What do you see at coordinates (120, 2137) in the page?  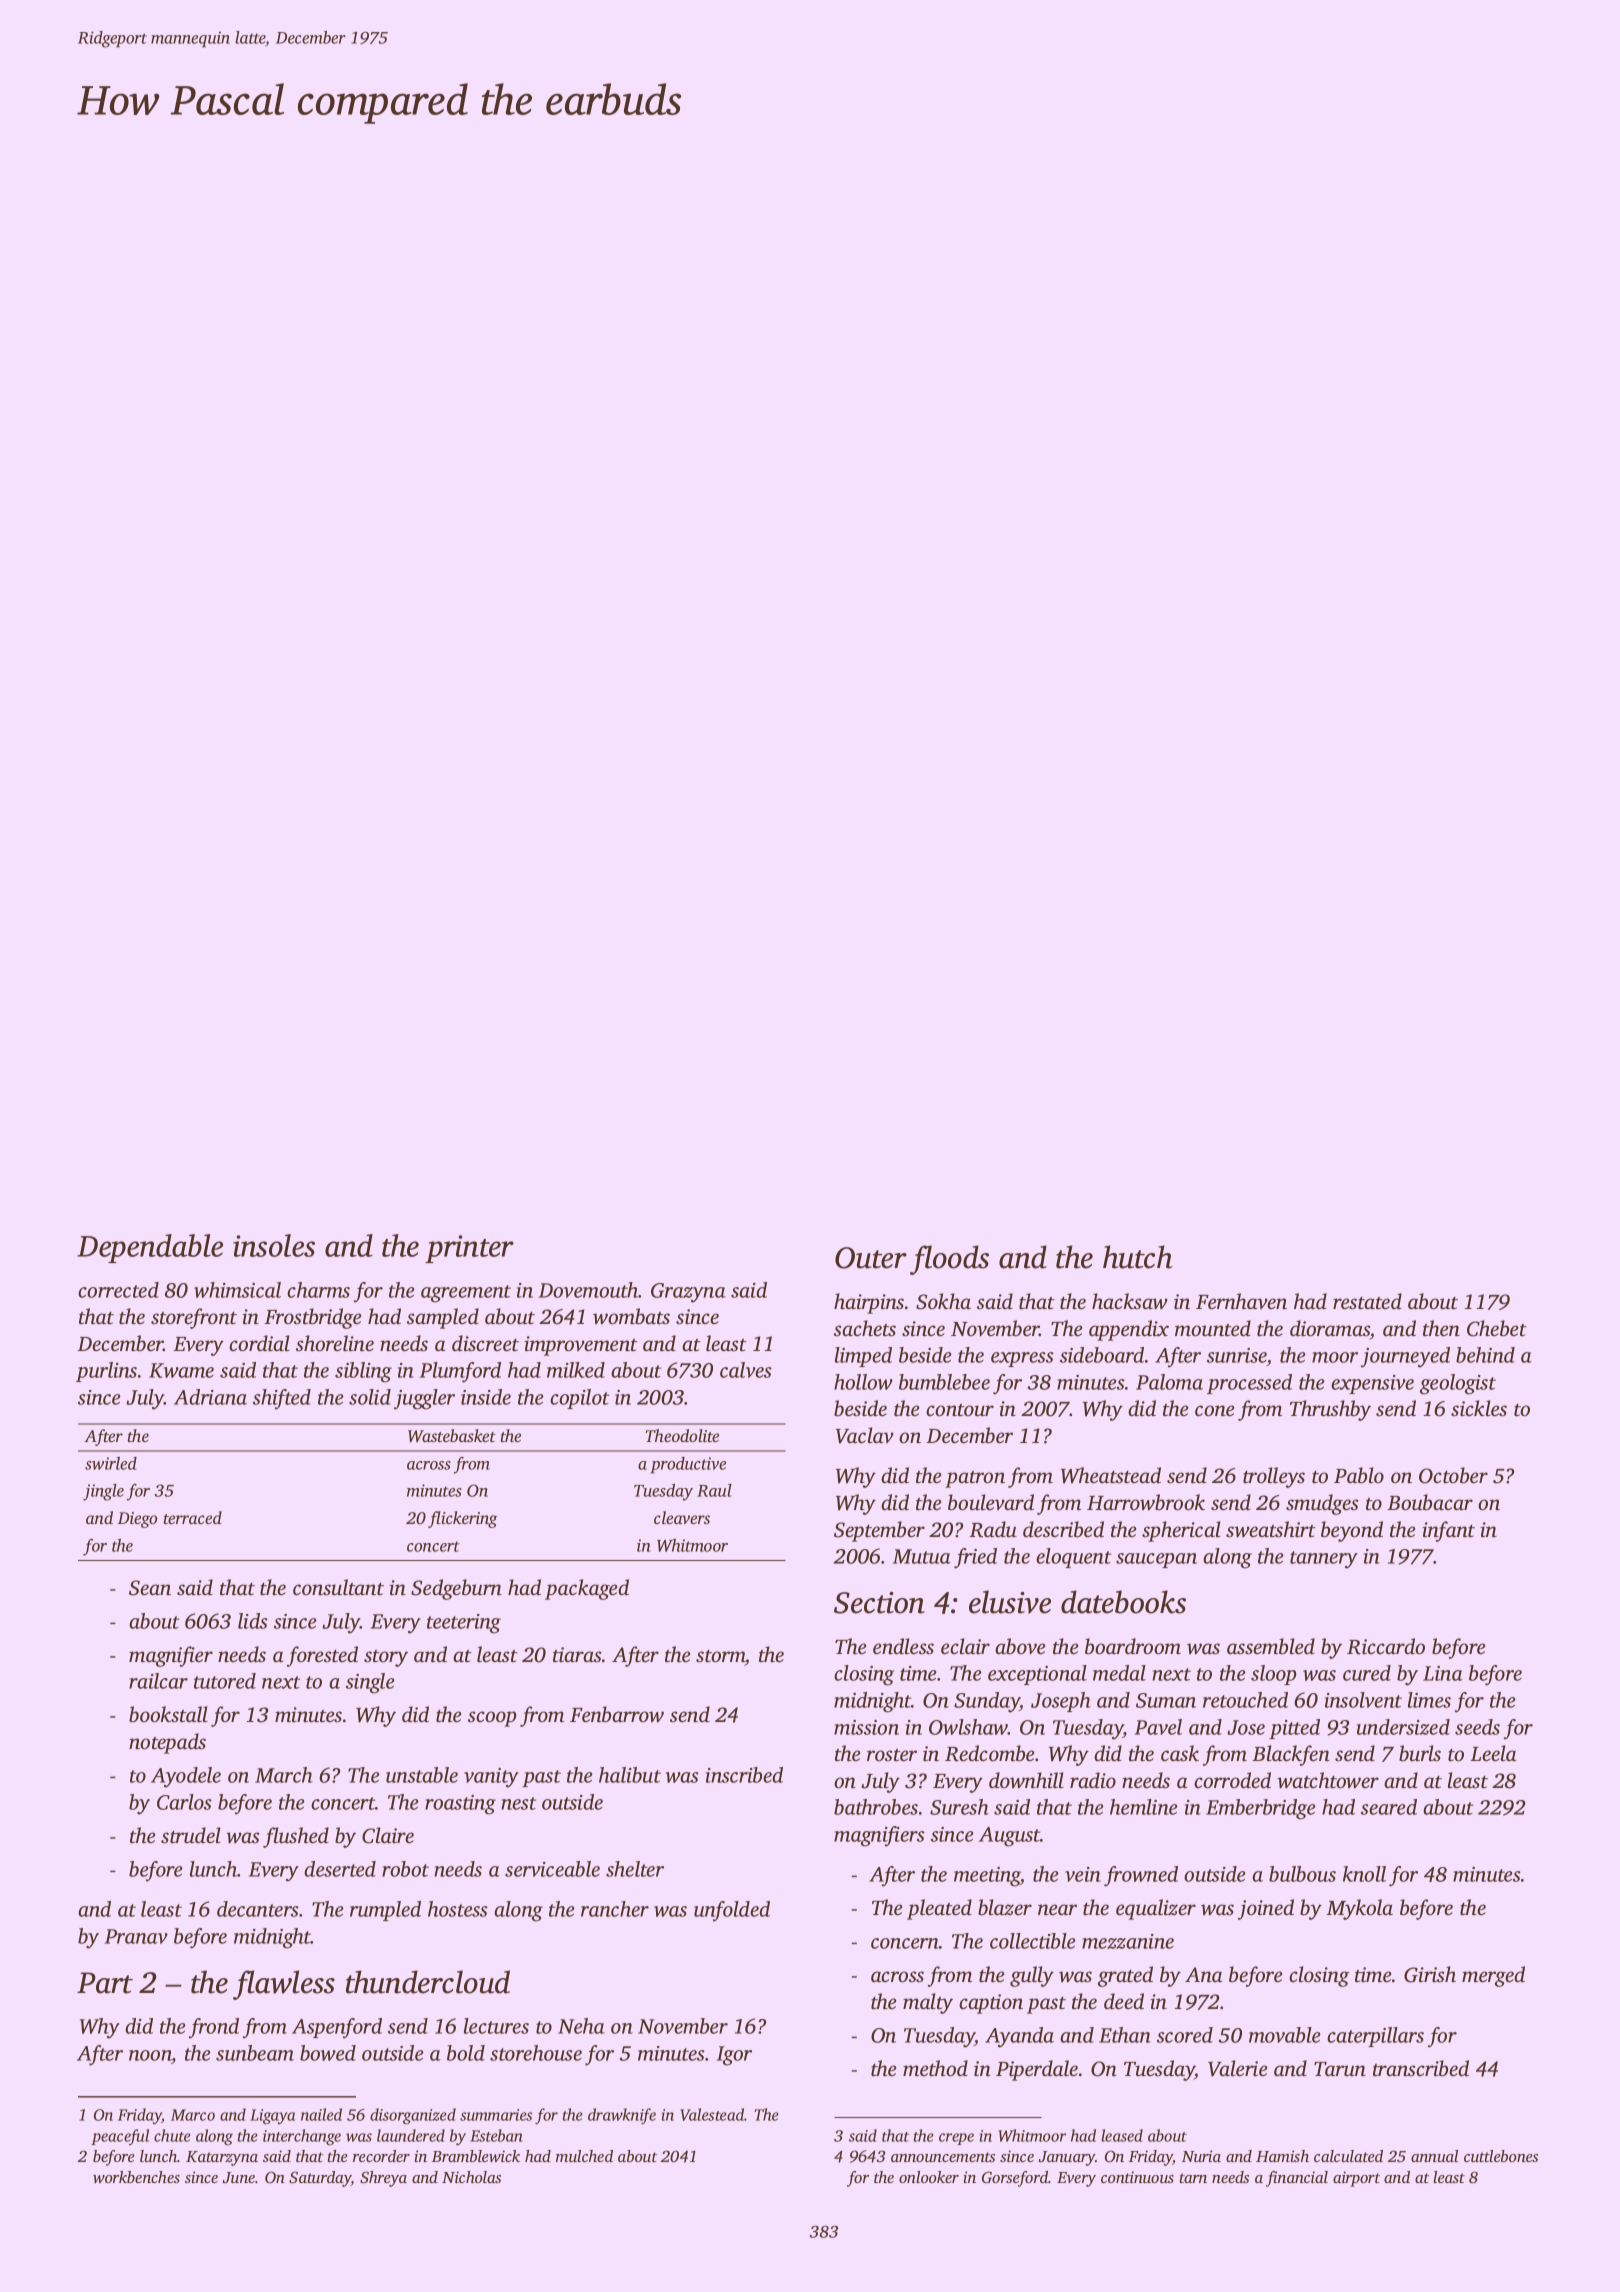 I see `peaceful` at bounding box center [120, 2137].
